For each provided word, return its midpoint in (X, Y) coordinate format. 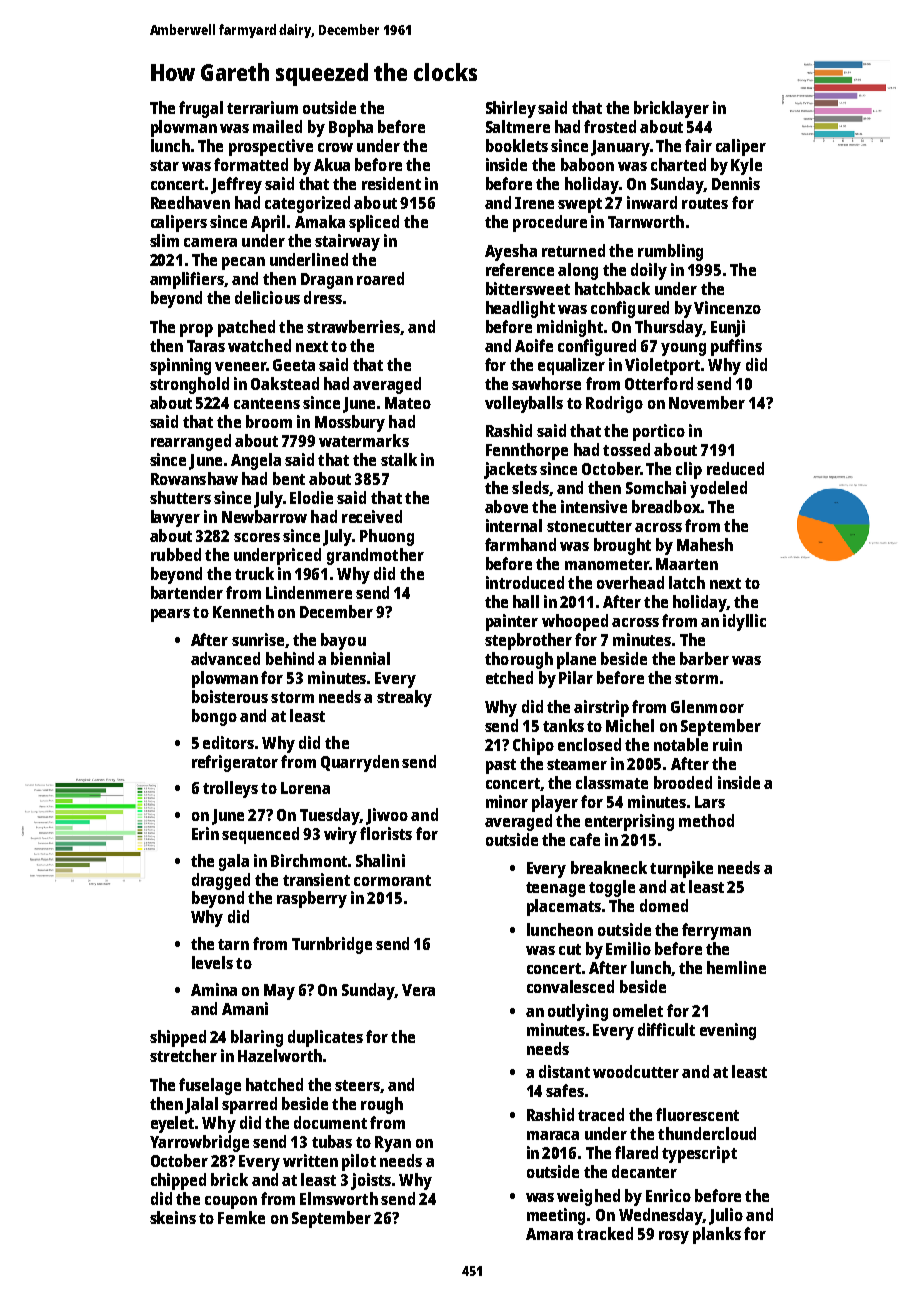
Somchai (656, 487)
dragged (221, 881)
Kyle (746, 166)
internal (514, 525)
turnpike (681, 869)
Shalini (380, 860)
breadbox (666, 506)
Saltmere (518, 126)
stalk (399, 459)
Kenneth (243, 611)
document (330, 1122)
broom (269, 421)
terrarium (262, 107)
